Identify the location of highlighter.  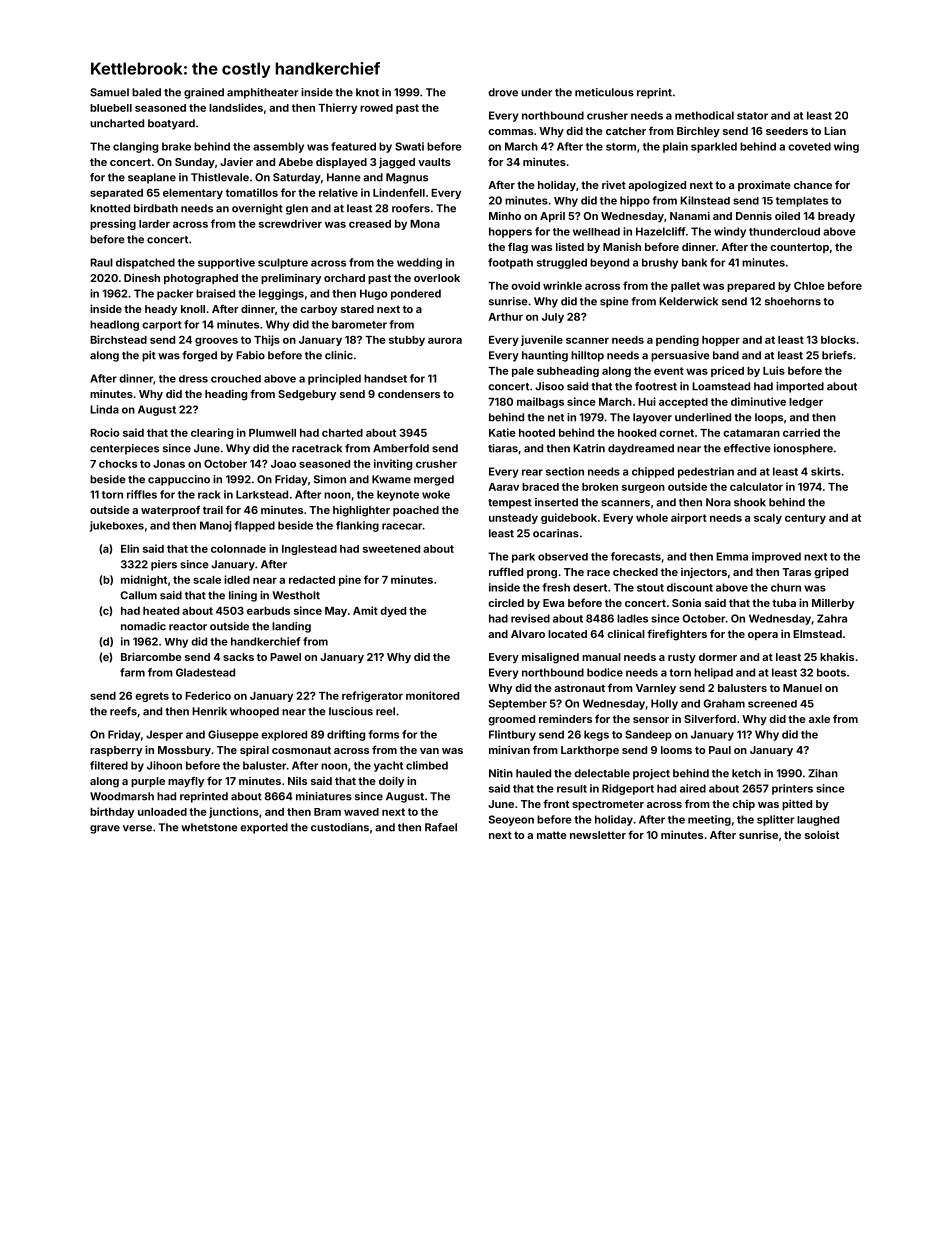
(361, 511).
